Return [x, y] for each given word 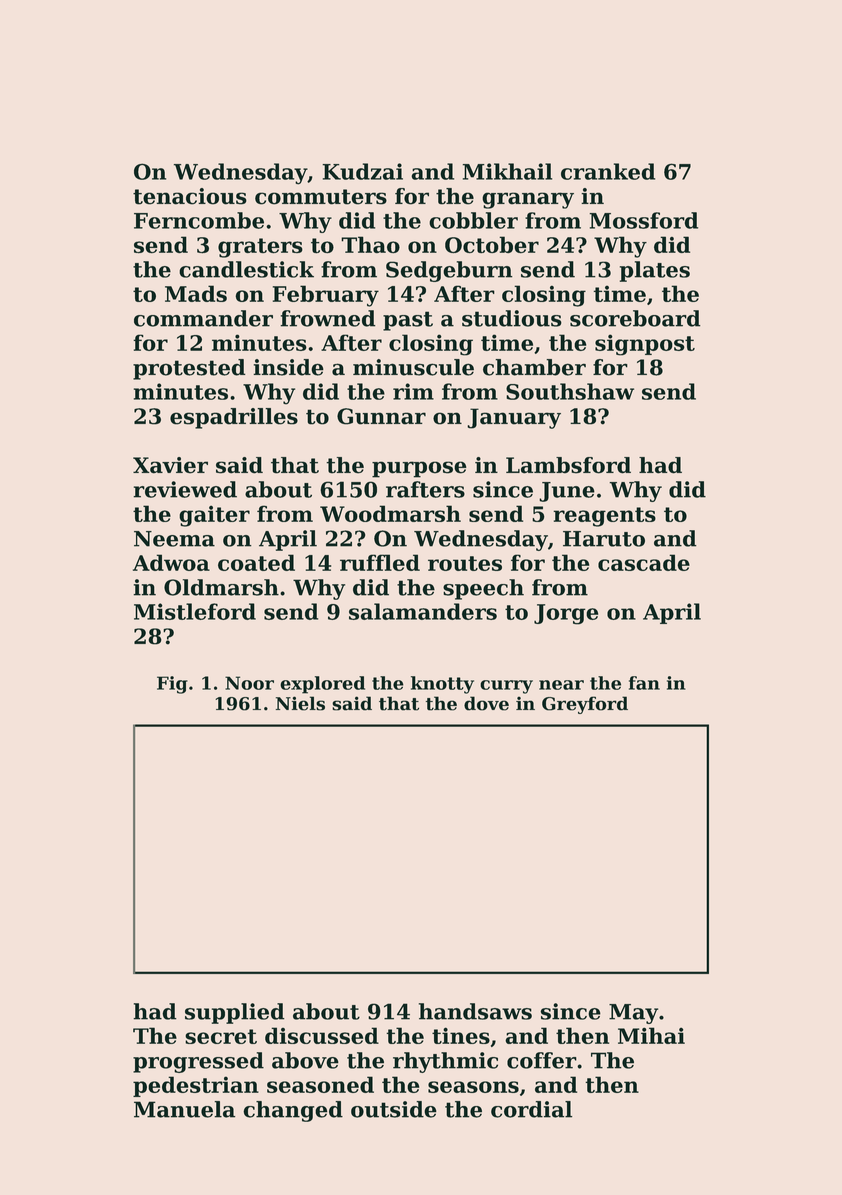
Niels [300, 703]
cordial [531, 1109]
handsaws [475, 1011]
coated [256, 562]
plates [655, 271]
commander [203, 318]
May [633, 1014]
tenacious [190, 196]
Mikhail [507, 171]
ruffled [380, 562]
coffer [542, 1060]
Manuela [184, 1109]
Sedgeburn [449, 271]
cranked [608, 171]
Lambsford [568, 465]
